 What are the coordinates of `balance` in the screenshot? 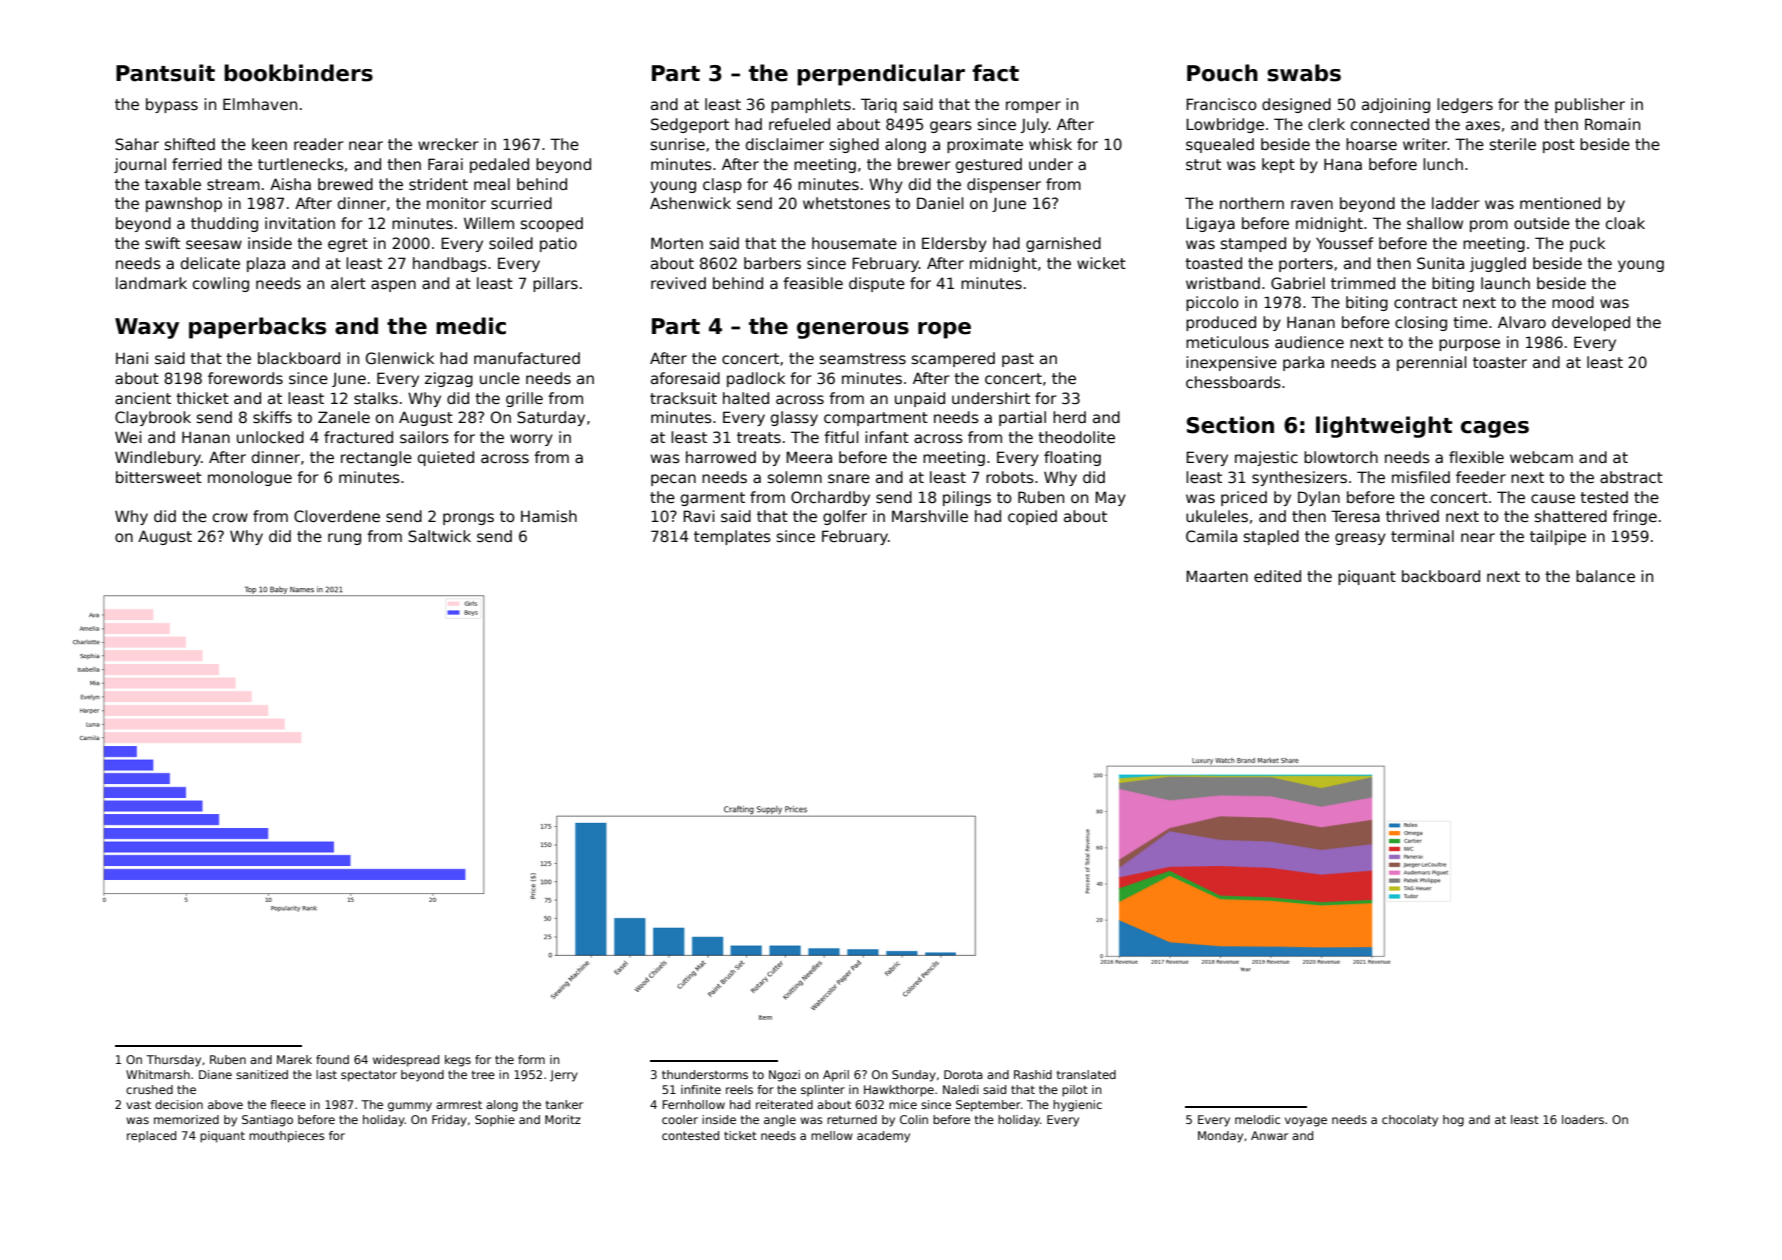 It's located at (1605, 576).
